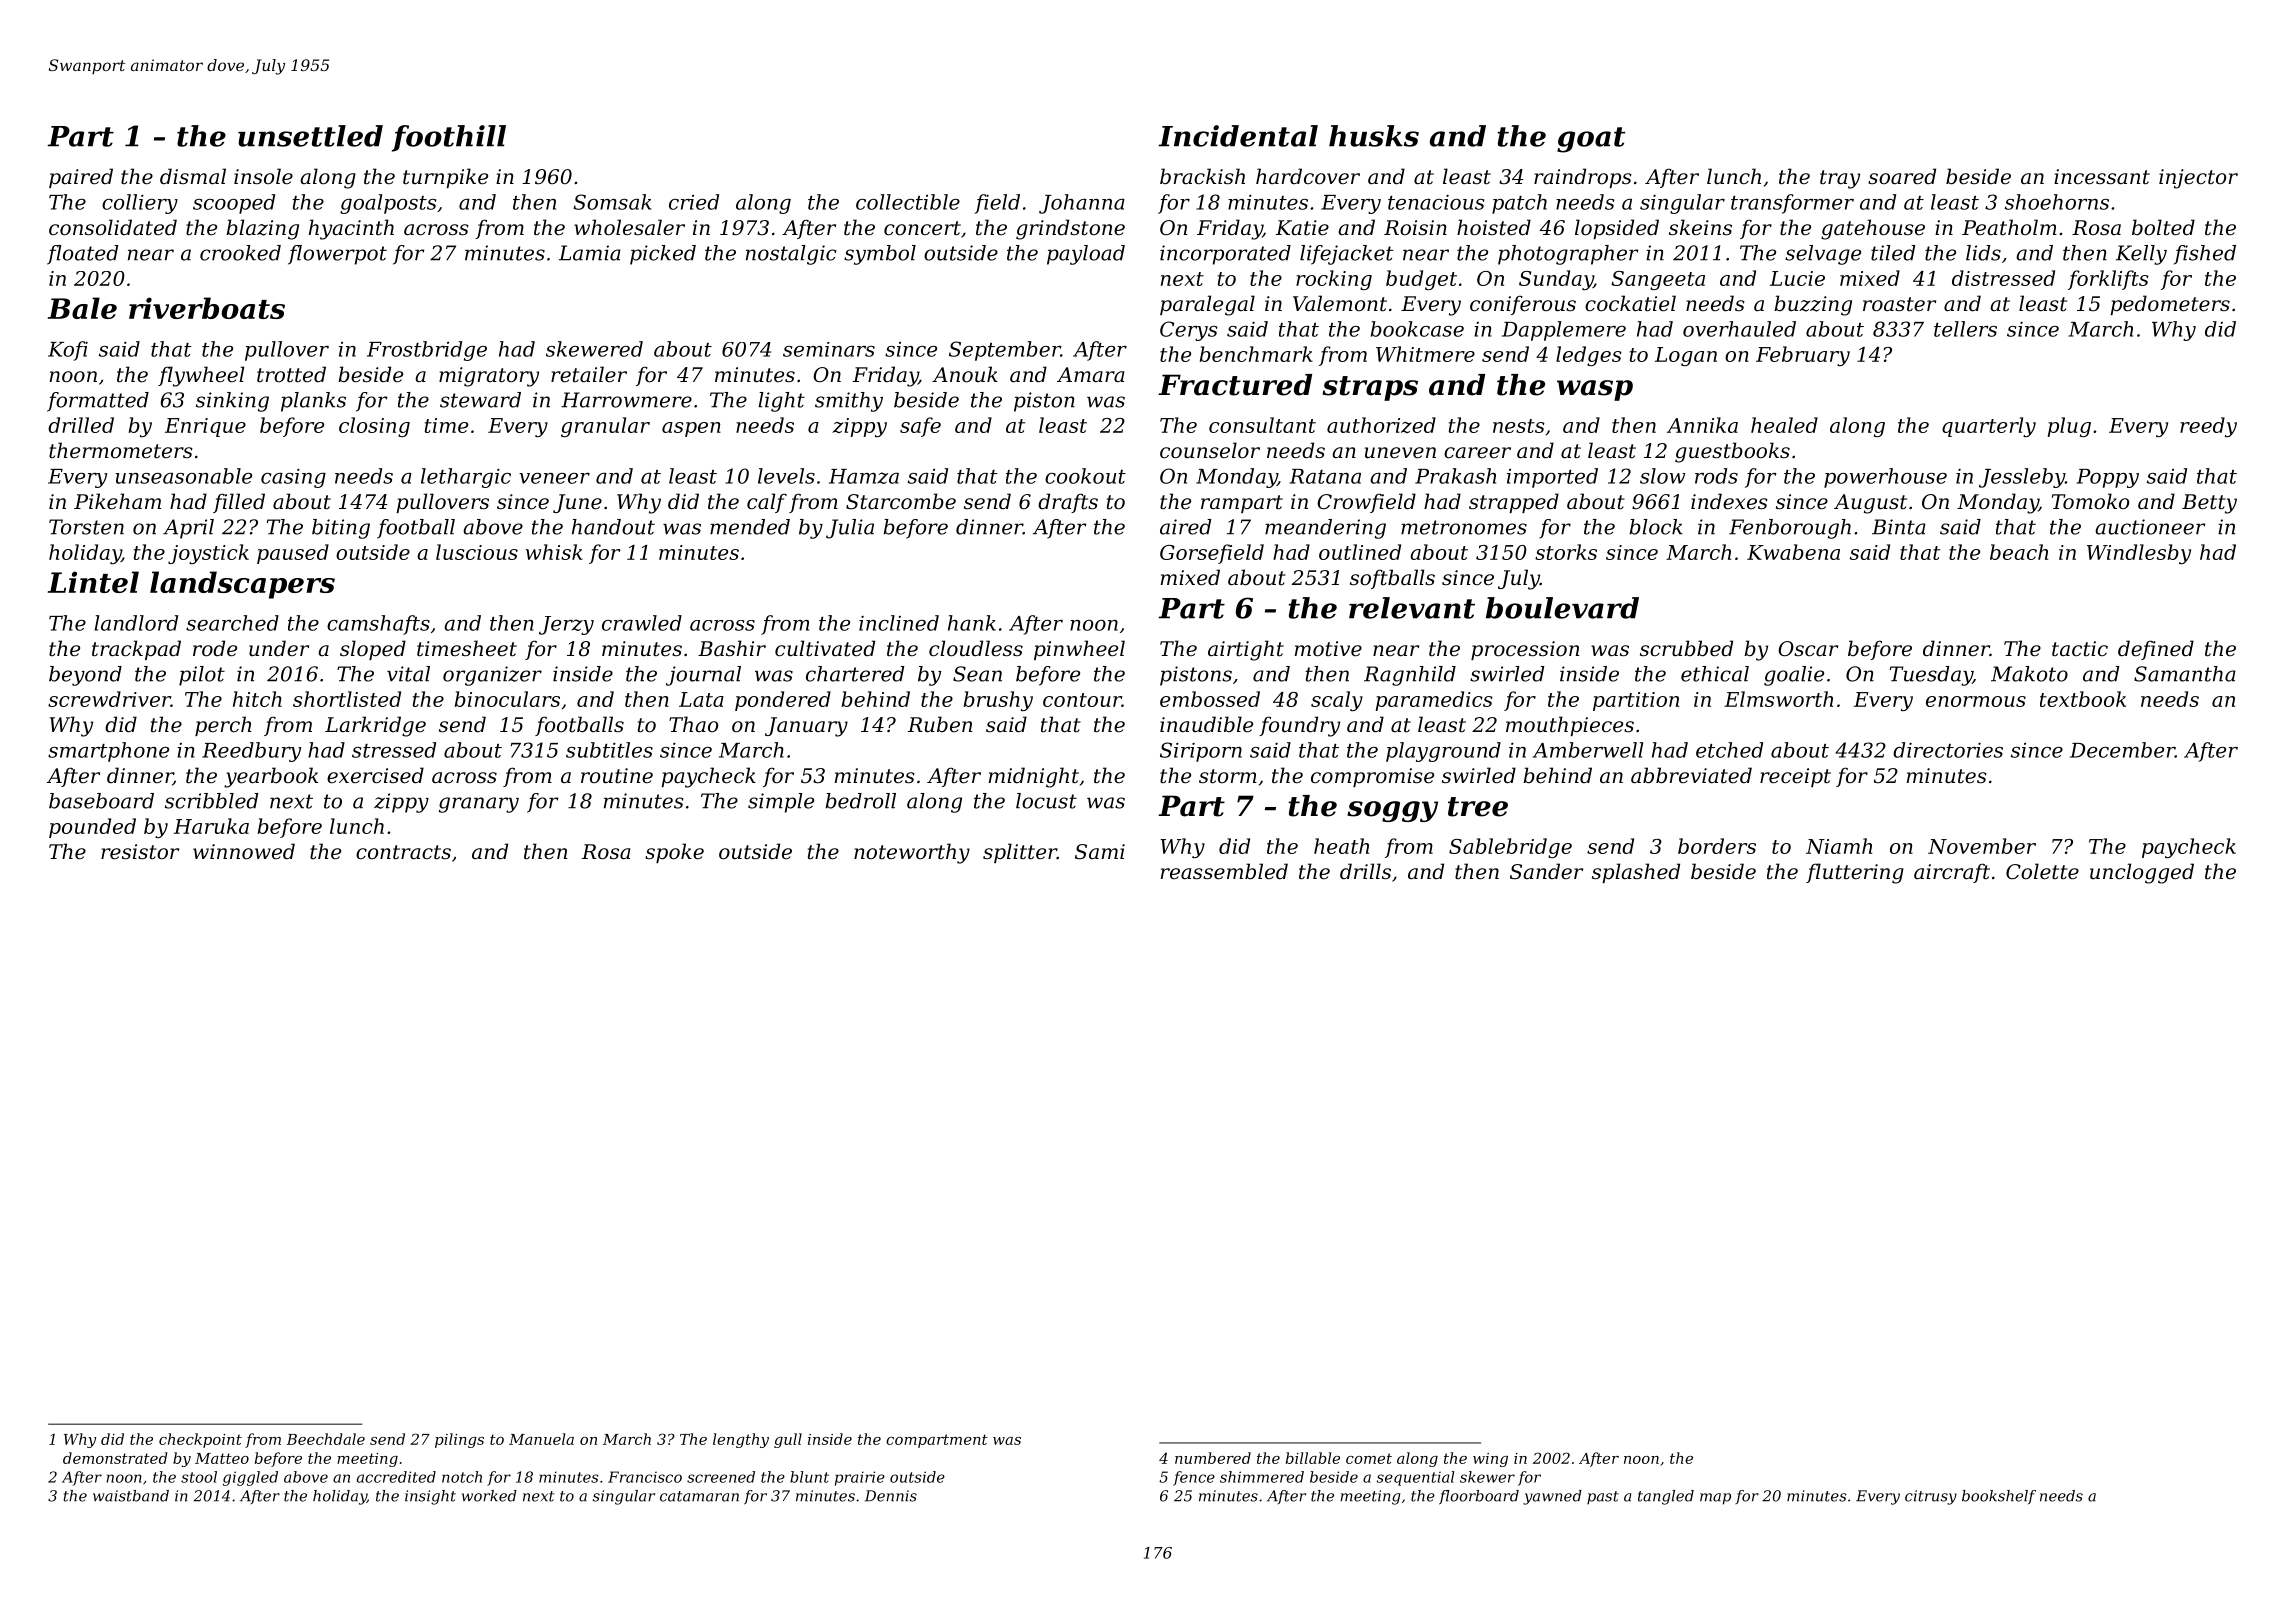 This screenshot has width=2285, height=1616. I want to click on Kofi, so click(68, 351).
